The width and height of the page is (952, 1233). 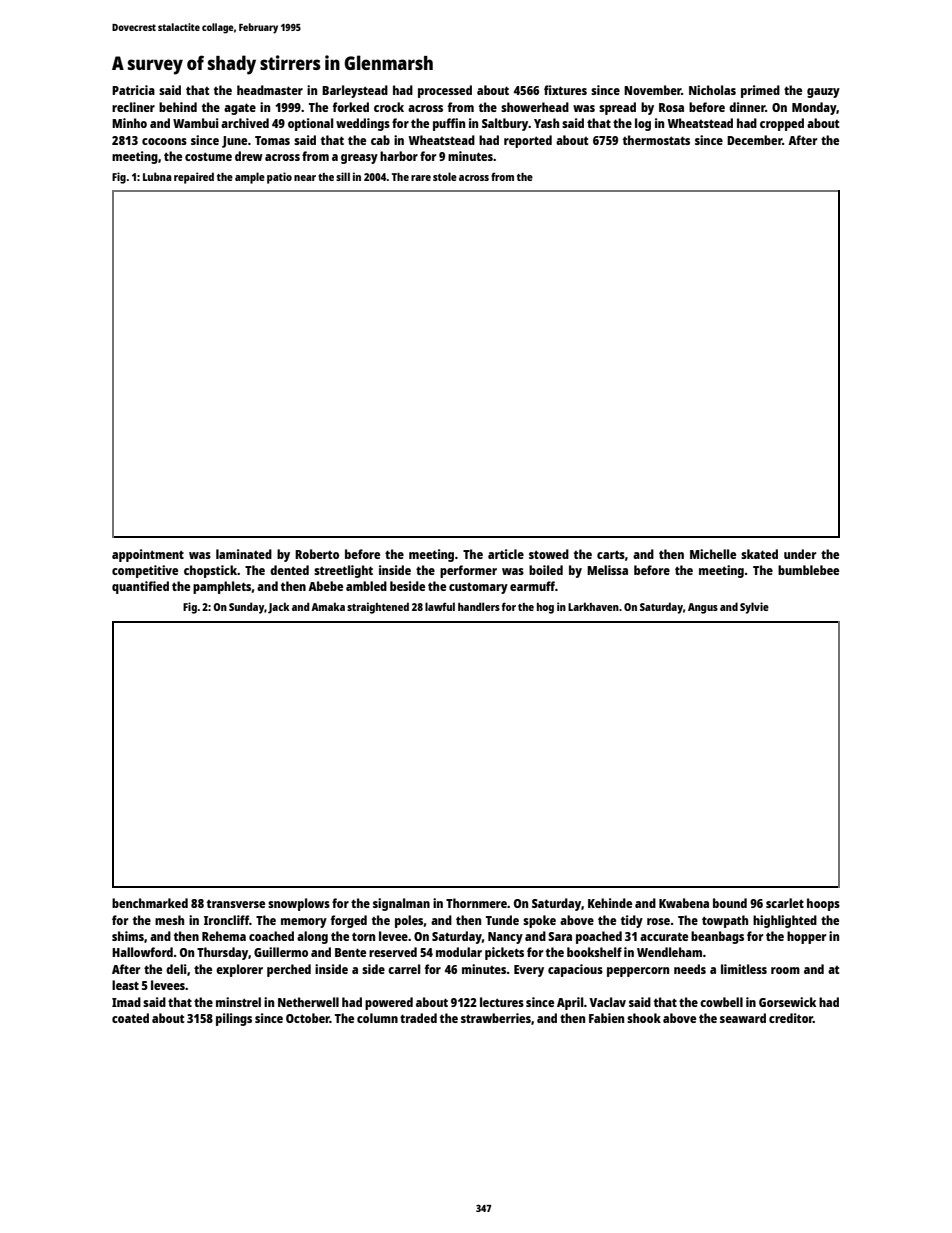 I want to click on pilings, so click(x=234, y=1019).
